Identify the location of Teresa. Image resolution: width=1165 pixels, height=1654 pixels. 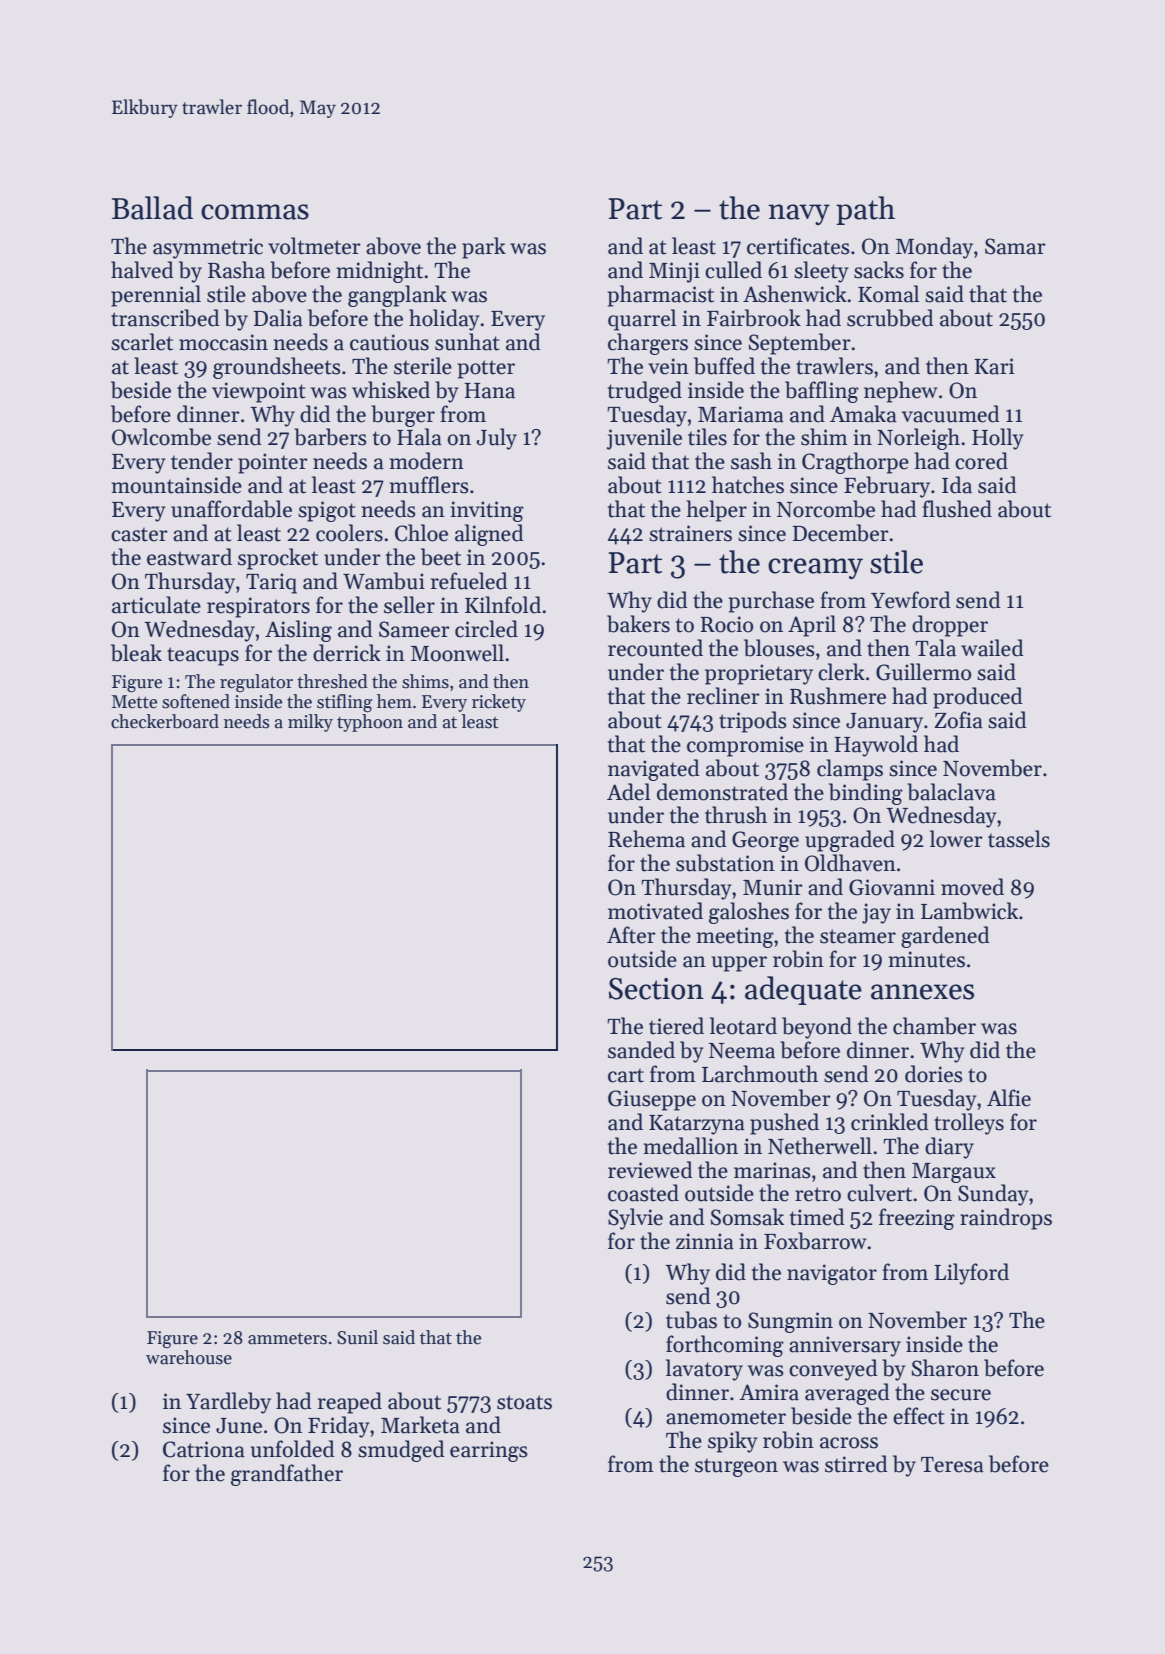
(952, 1465).
